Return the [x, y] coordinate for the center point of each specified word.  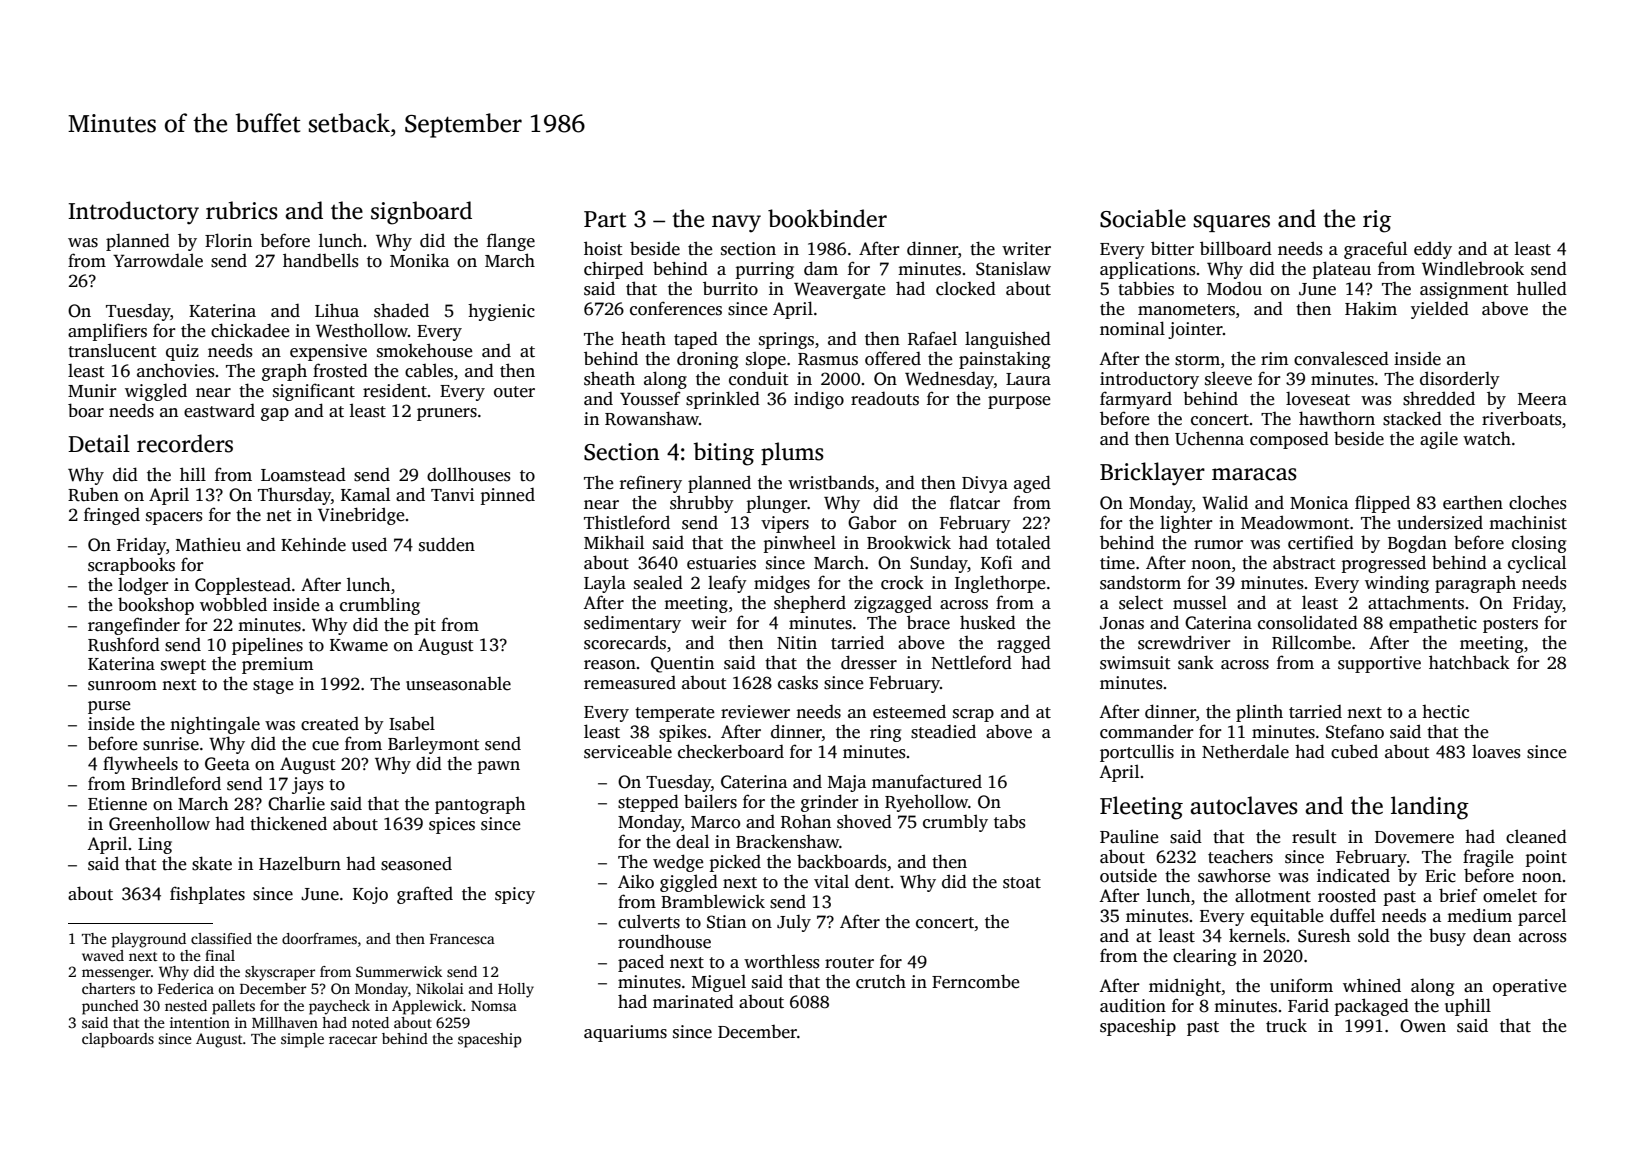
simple [302, 1040]
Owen [1423, 1026]
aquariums [625, 1033]
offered [893, 358]
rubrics [242, 210]
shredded [1439, 398]
